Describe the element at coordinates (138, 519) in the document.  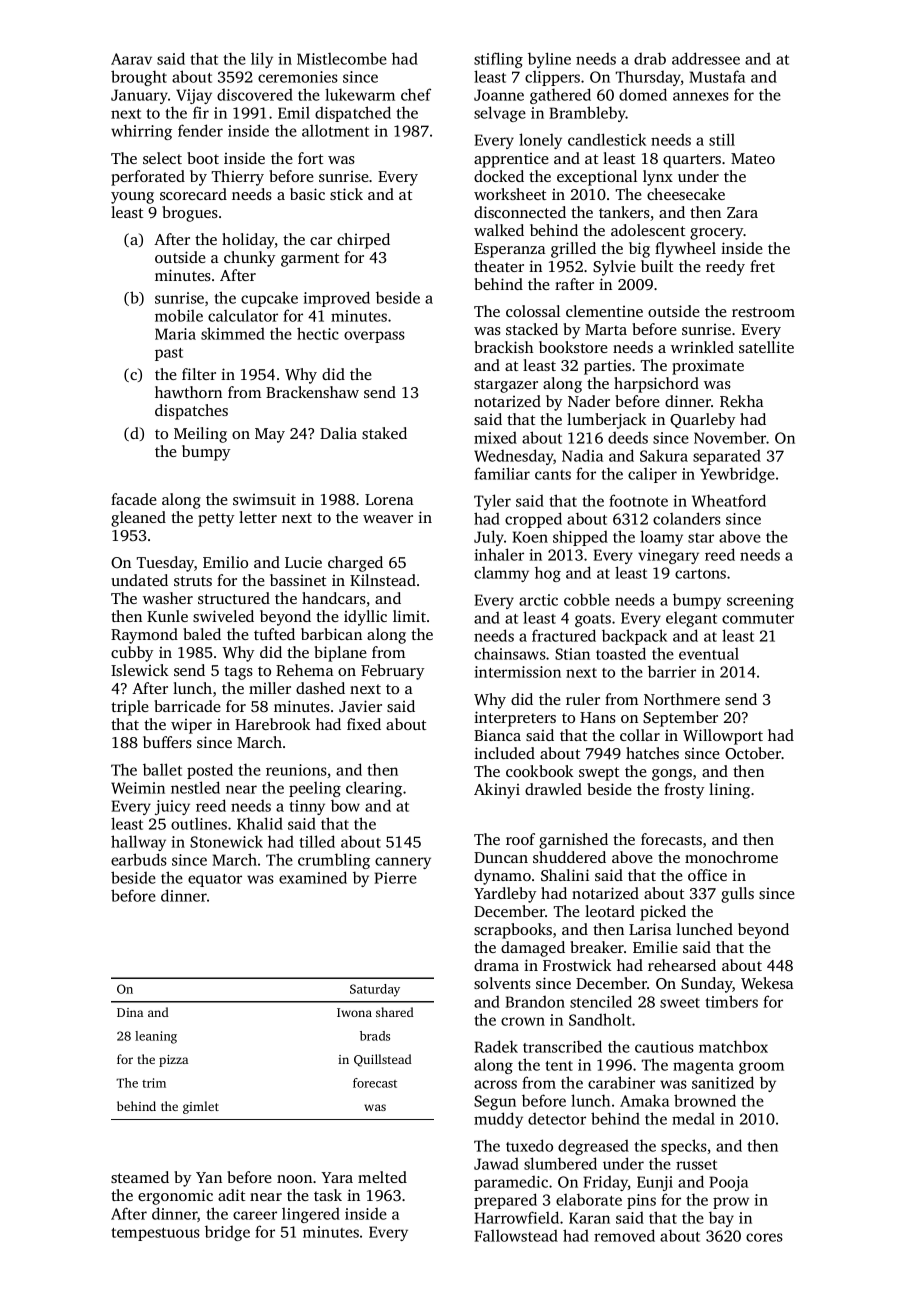
I see `gleaned` at that location.
